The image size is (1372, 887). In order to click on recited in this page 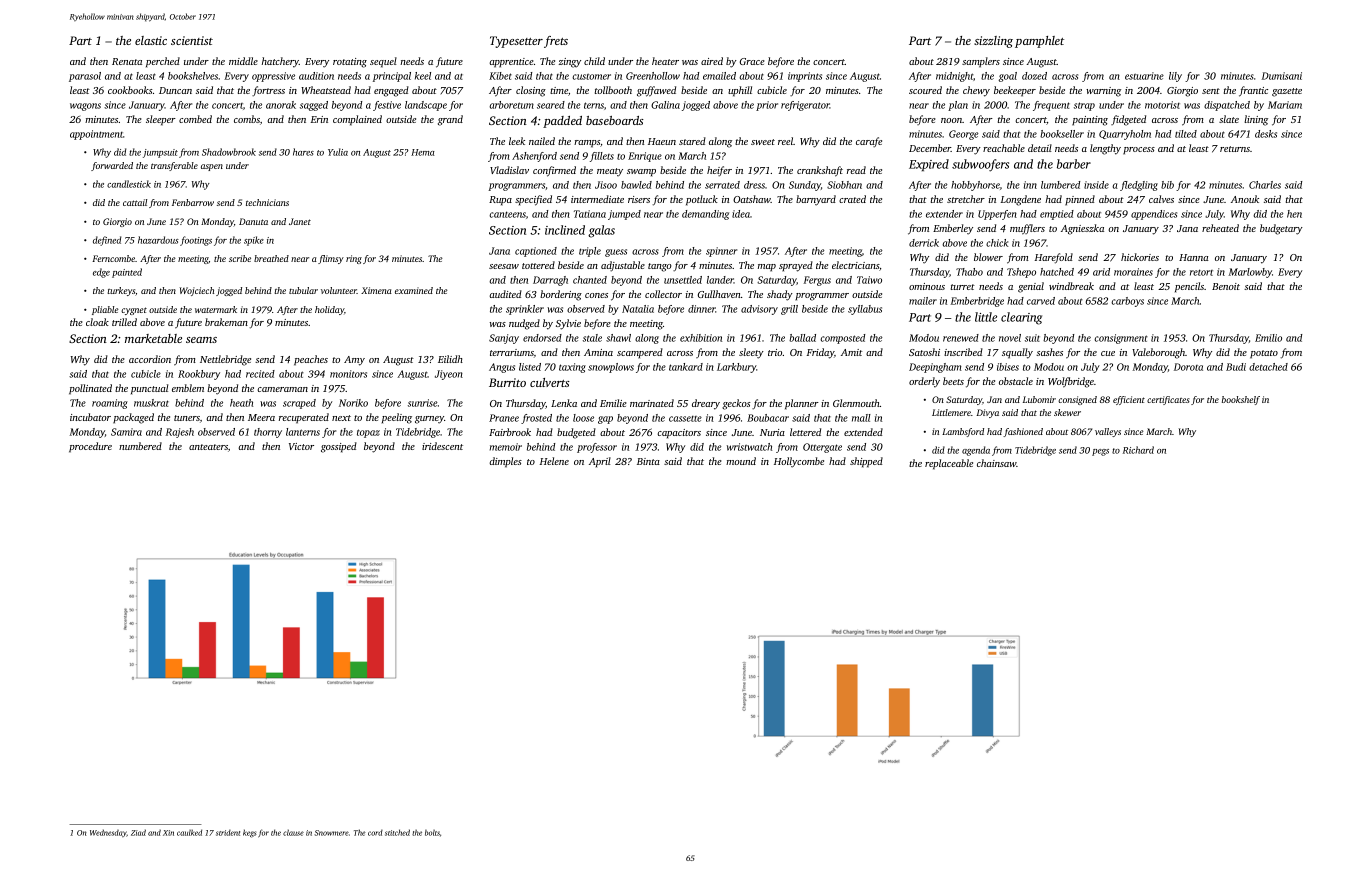, I will do `click(260, 374)`.
